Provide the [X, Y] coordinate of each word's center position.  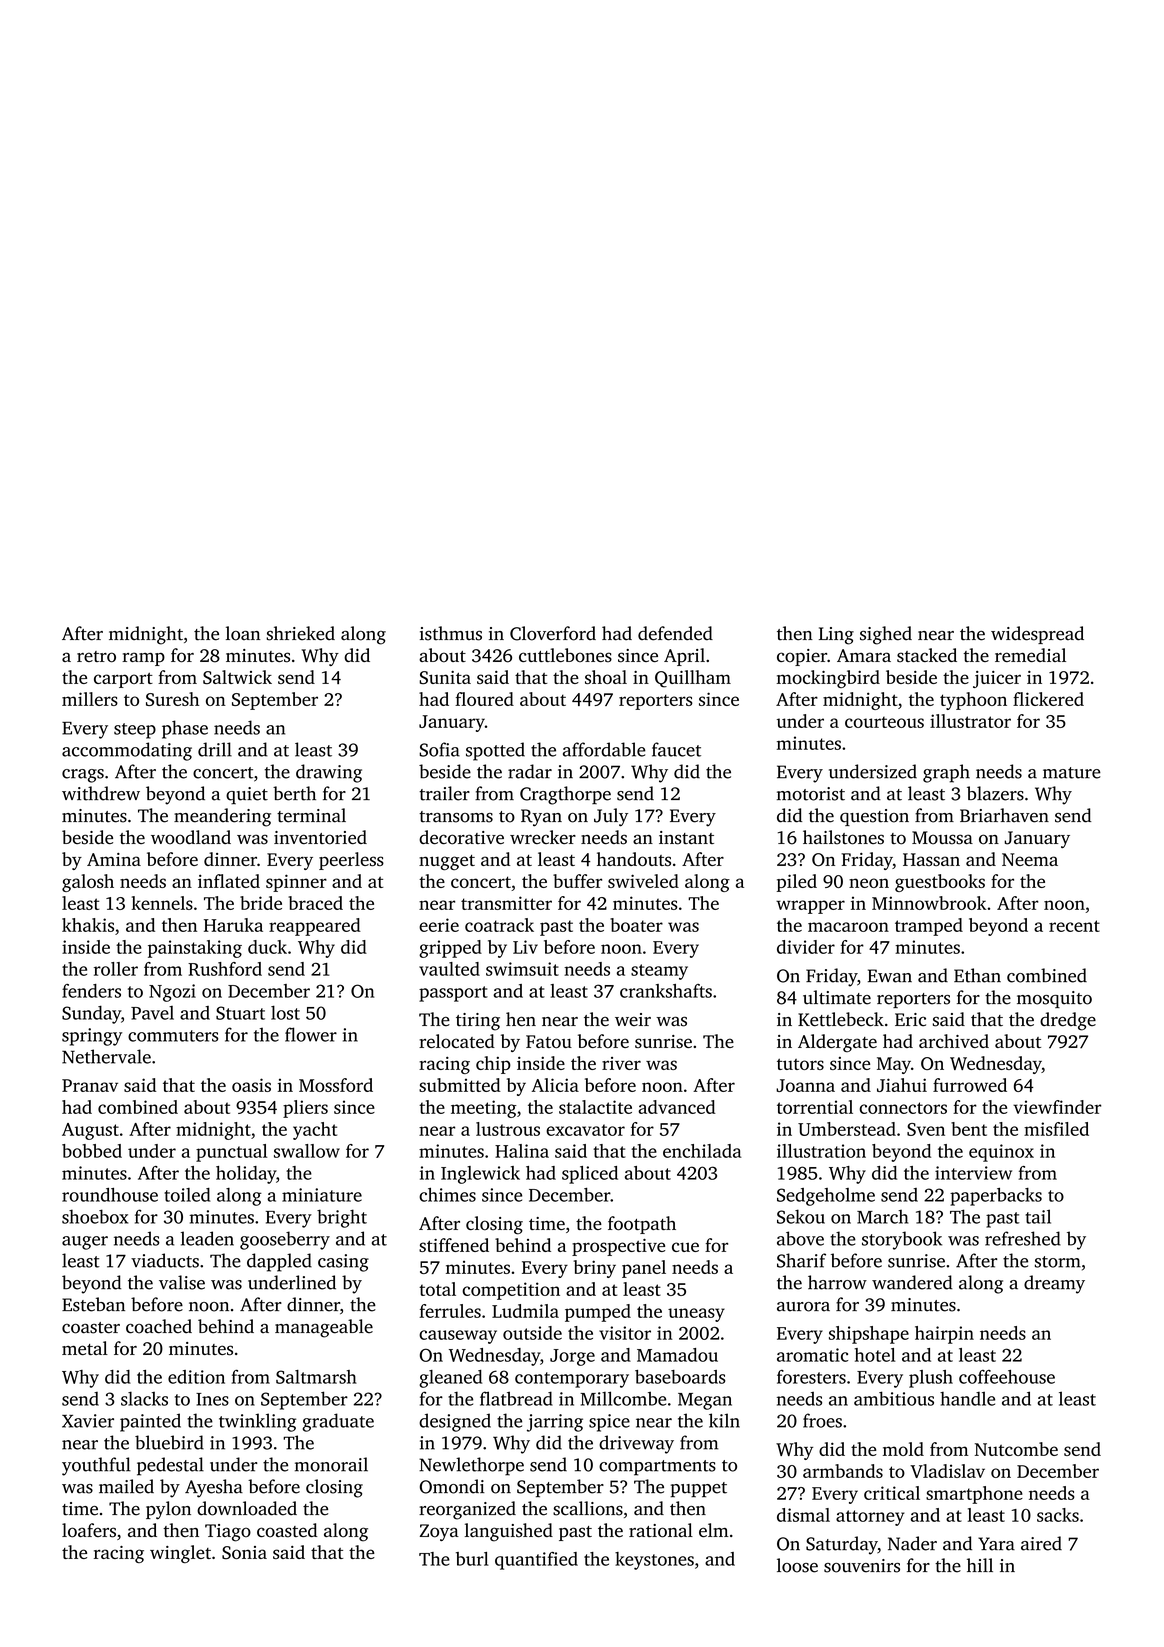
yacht [315, 1131]
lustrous [508, 1129]
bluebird [169, 1442]
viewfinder [1057, 1107]
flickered [1048, 699]
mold [903, 1449]
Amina [114, 859]
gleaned [450, 1379]
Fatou [549, 1041]
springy [92, 1037]
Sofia [439, 749]
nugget [447, 862]
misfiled [1056, 1129]
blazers [995, 793]
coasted [287, 1530]
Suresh [172, 699]
